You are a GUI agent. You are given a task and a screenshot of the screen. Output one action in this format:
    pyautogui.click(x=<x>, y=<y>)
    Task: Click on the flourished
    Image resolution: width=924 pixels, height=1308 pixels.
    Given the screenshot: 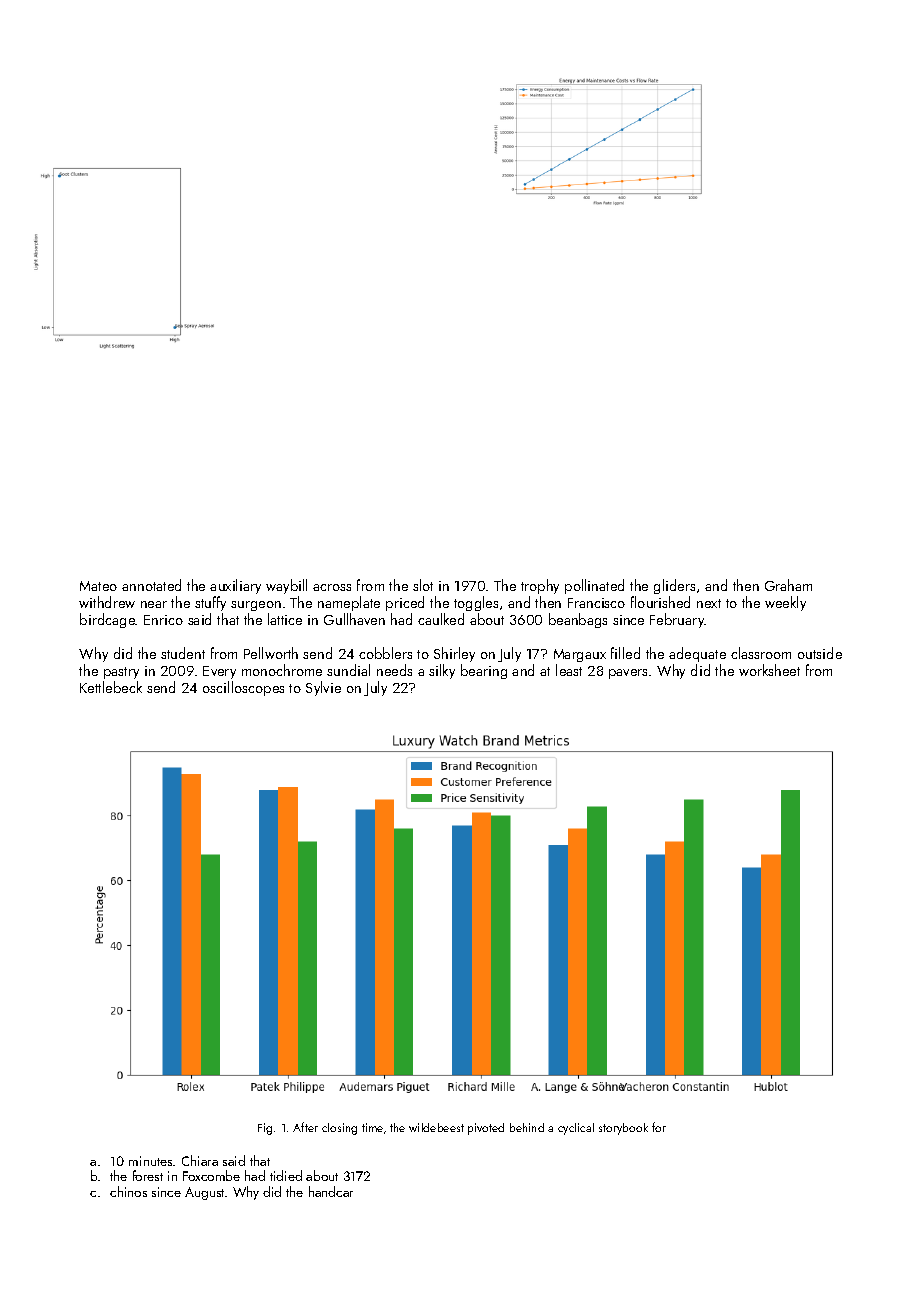 What is the action you would take?
    pyautogui.click(x=660, y=602)
